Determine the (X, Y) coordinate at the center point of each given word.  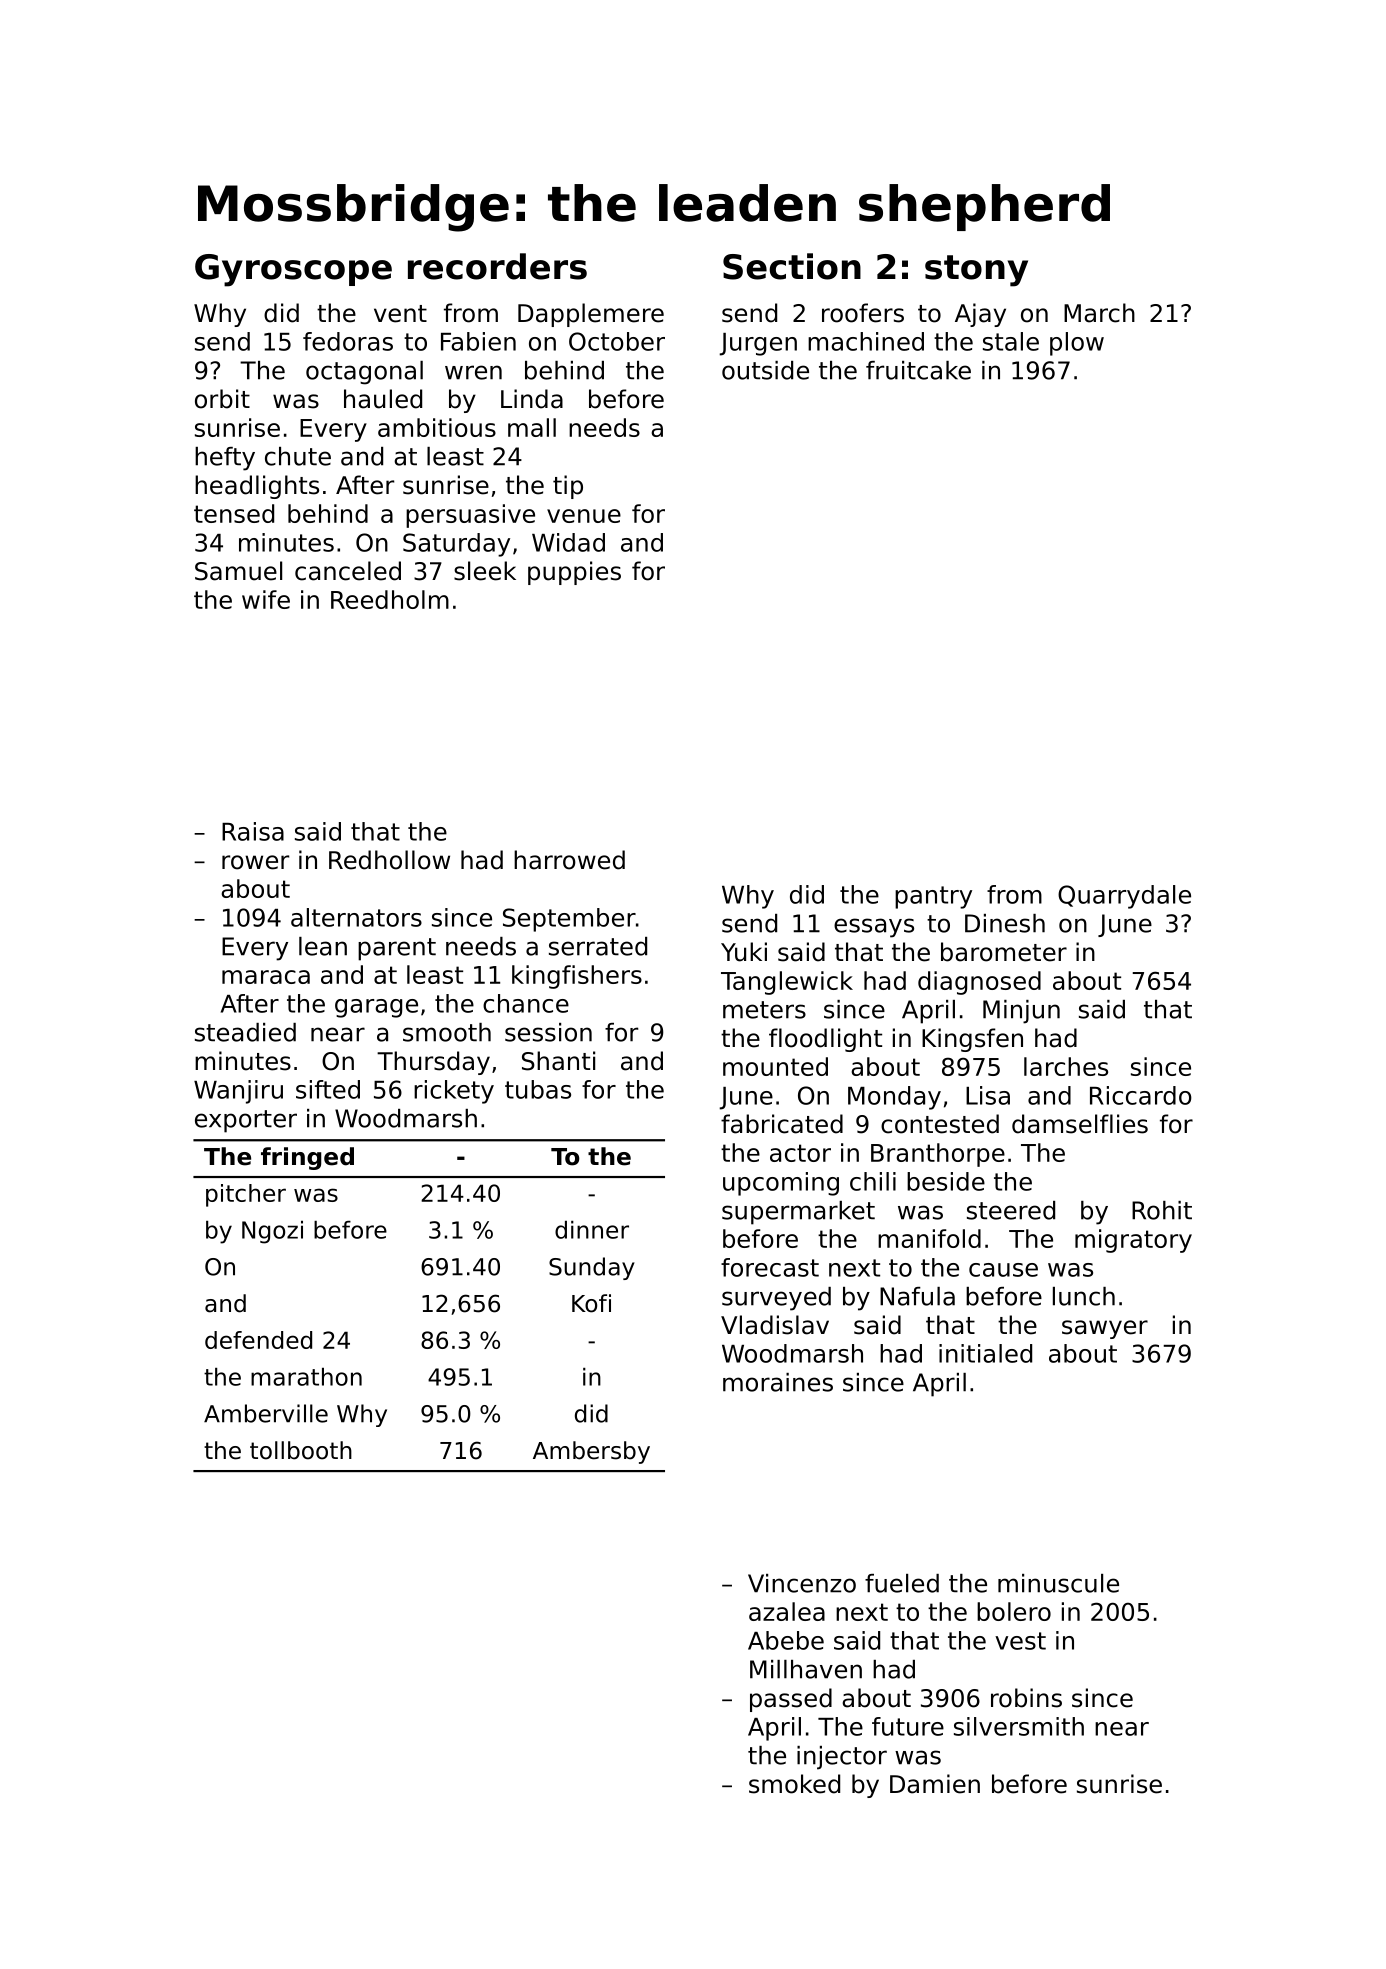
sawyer (1105, 1329)
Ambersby (591, 1452)
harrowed (569, 860)
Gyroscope (293, 270)
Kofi (591, 1303)
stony (976, 271)
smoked (794, 1784)
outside (765, 370)
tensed (234, 513)
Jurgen (758, 344)
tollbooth (301, 1450)
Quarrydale (1124, 897)
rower (255, 862)
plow (1077, 344)
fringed (307, 1158)
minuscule (1058, 1583)
